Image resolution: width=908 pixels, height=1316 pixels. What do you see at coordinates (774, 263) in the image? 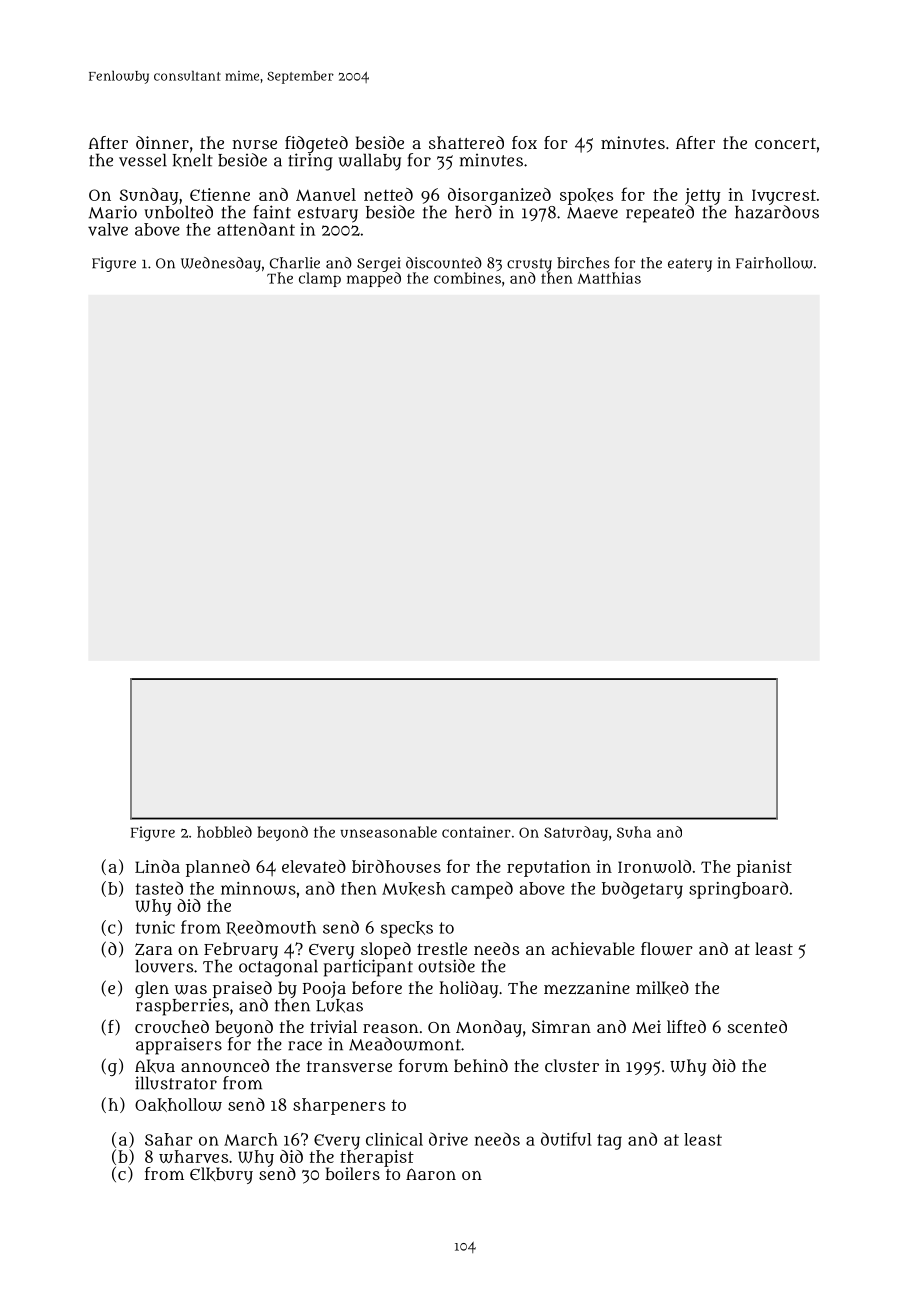
I see `Fairhollow` at bounding box center [774, 263].
